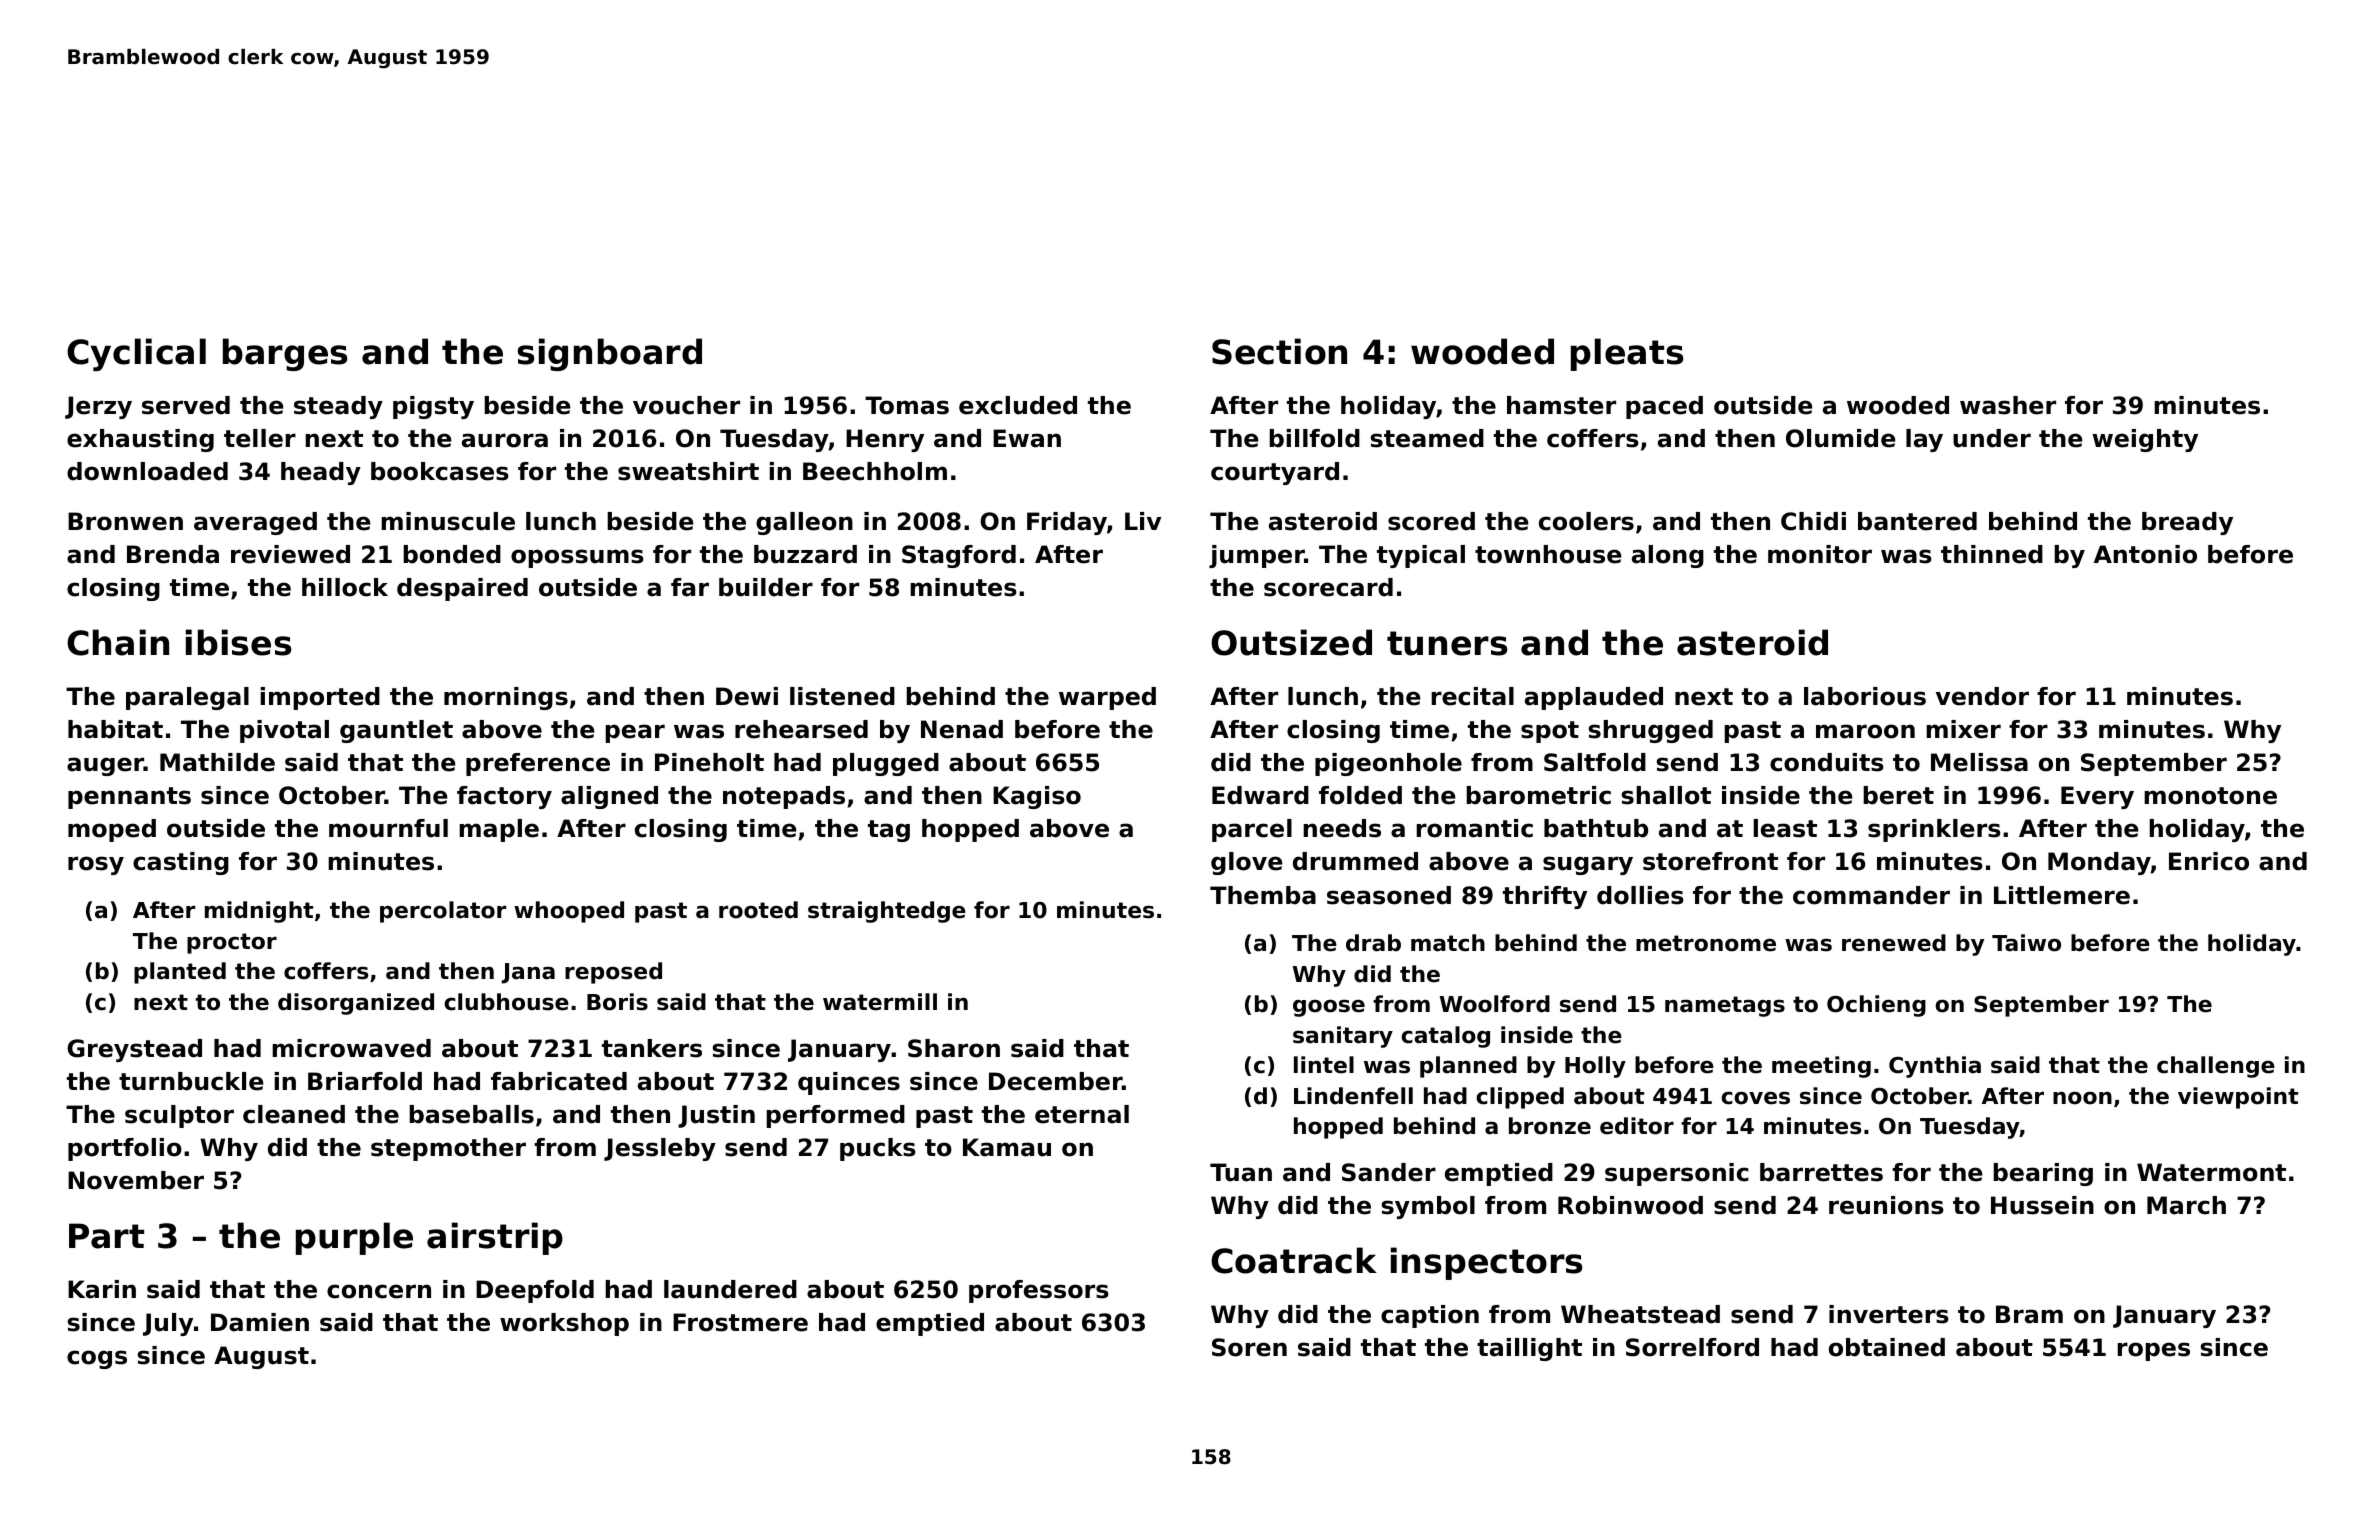 This screenshot has width=2380, height=1540. Describe the element at coordinates (1249, 1347) in the screenshot. I see `Soren` at that location.
